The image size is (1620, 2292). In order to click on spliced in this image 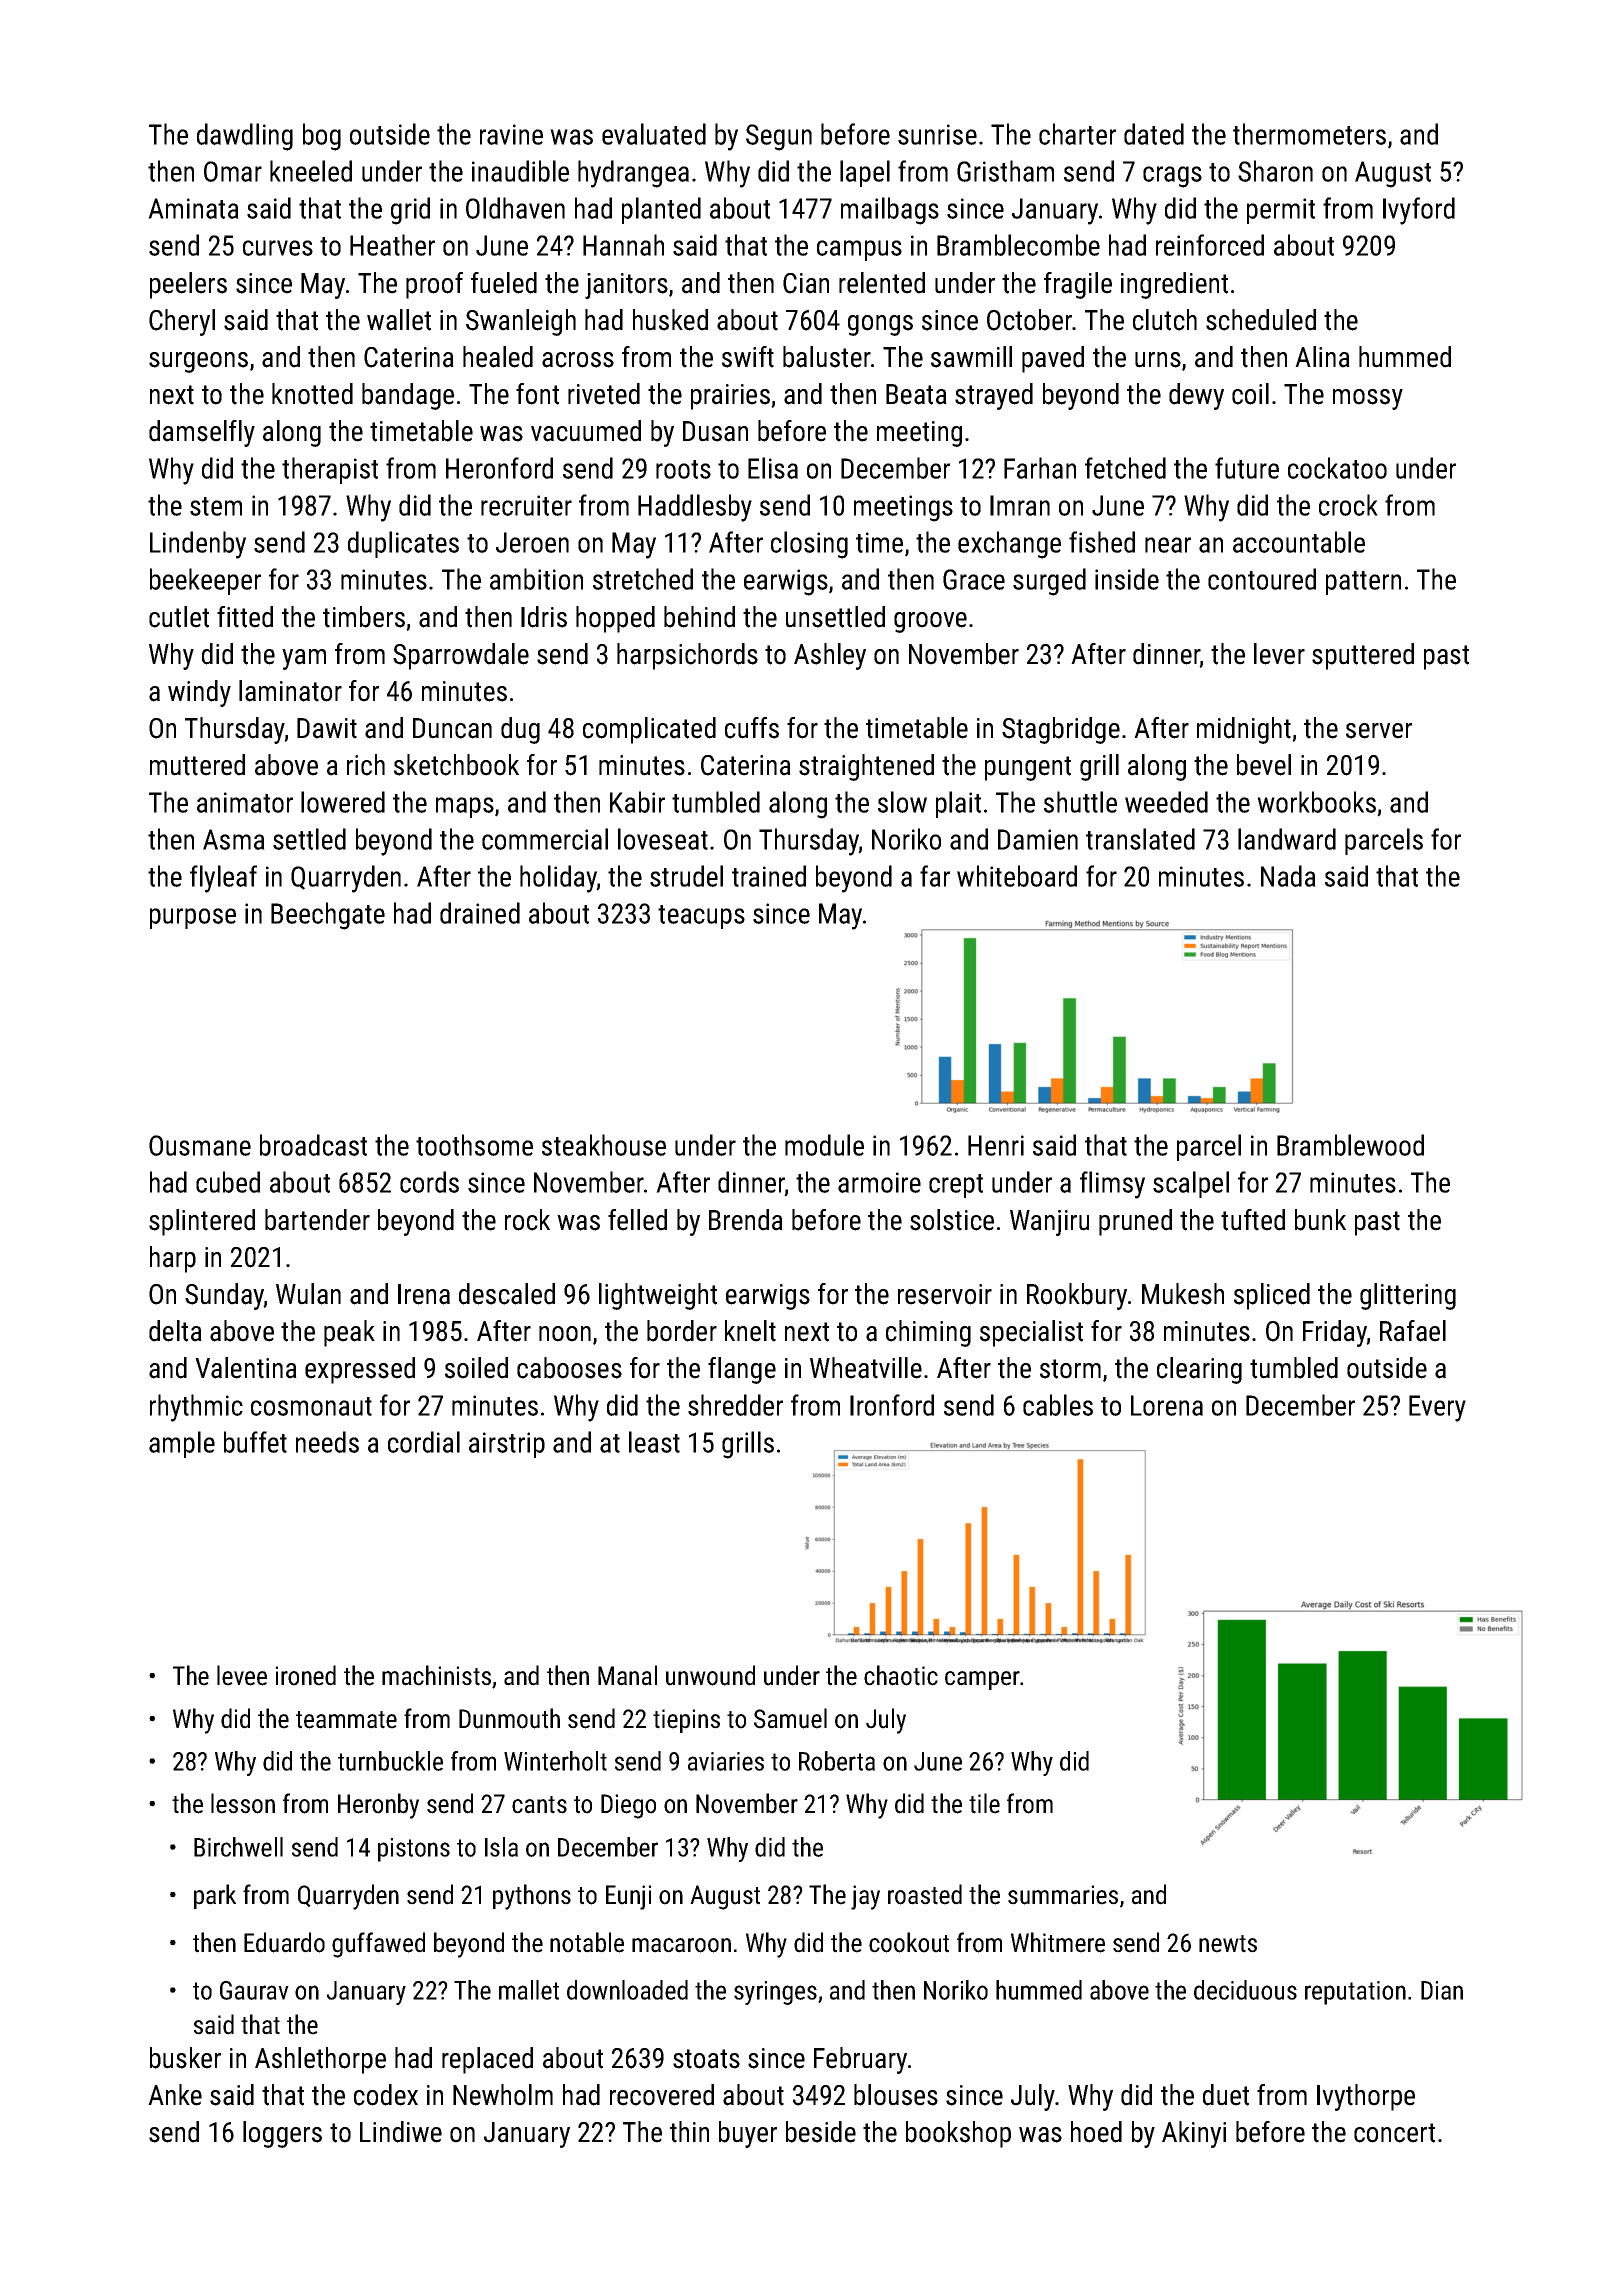, I will do `click(1272, 1296)`.
